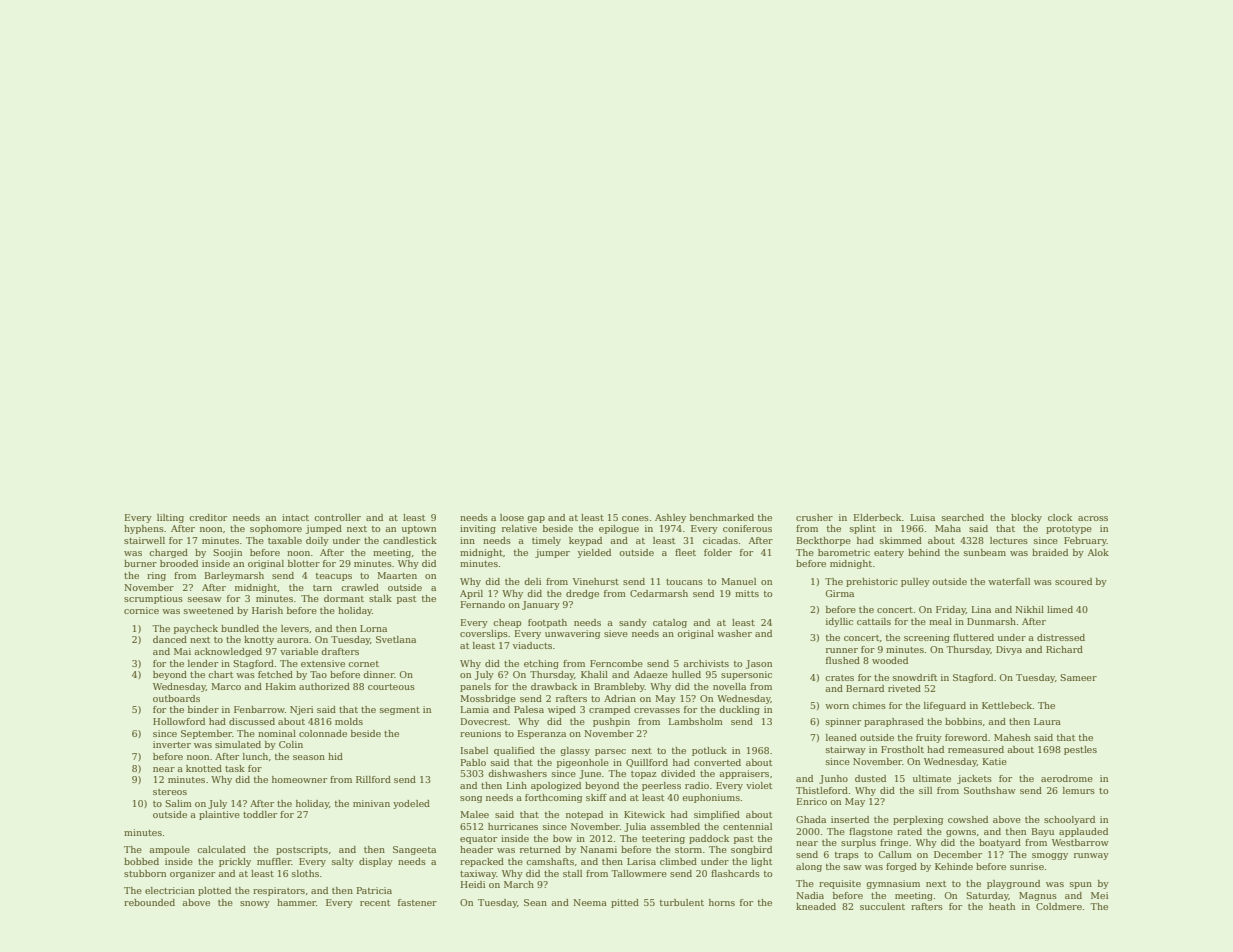 Image resolution: width=1233 pixels, height=952 pixels. I want to click on loose, so click(512, 517).
